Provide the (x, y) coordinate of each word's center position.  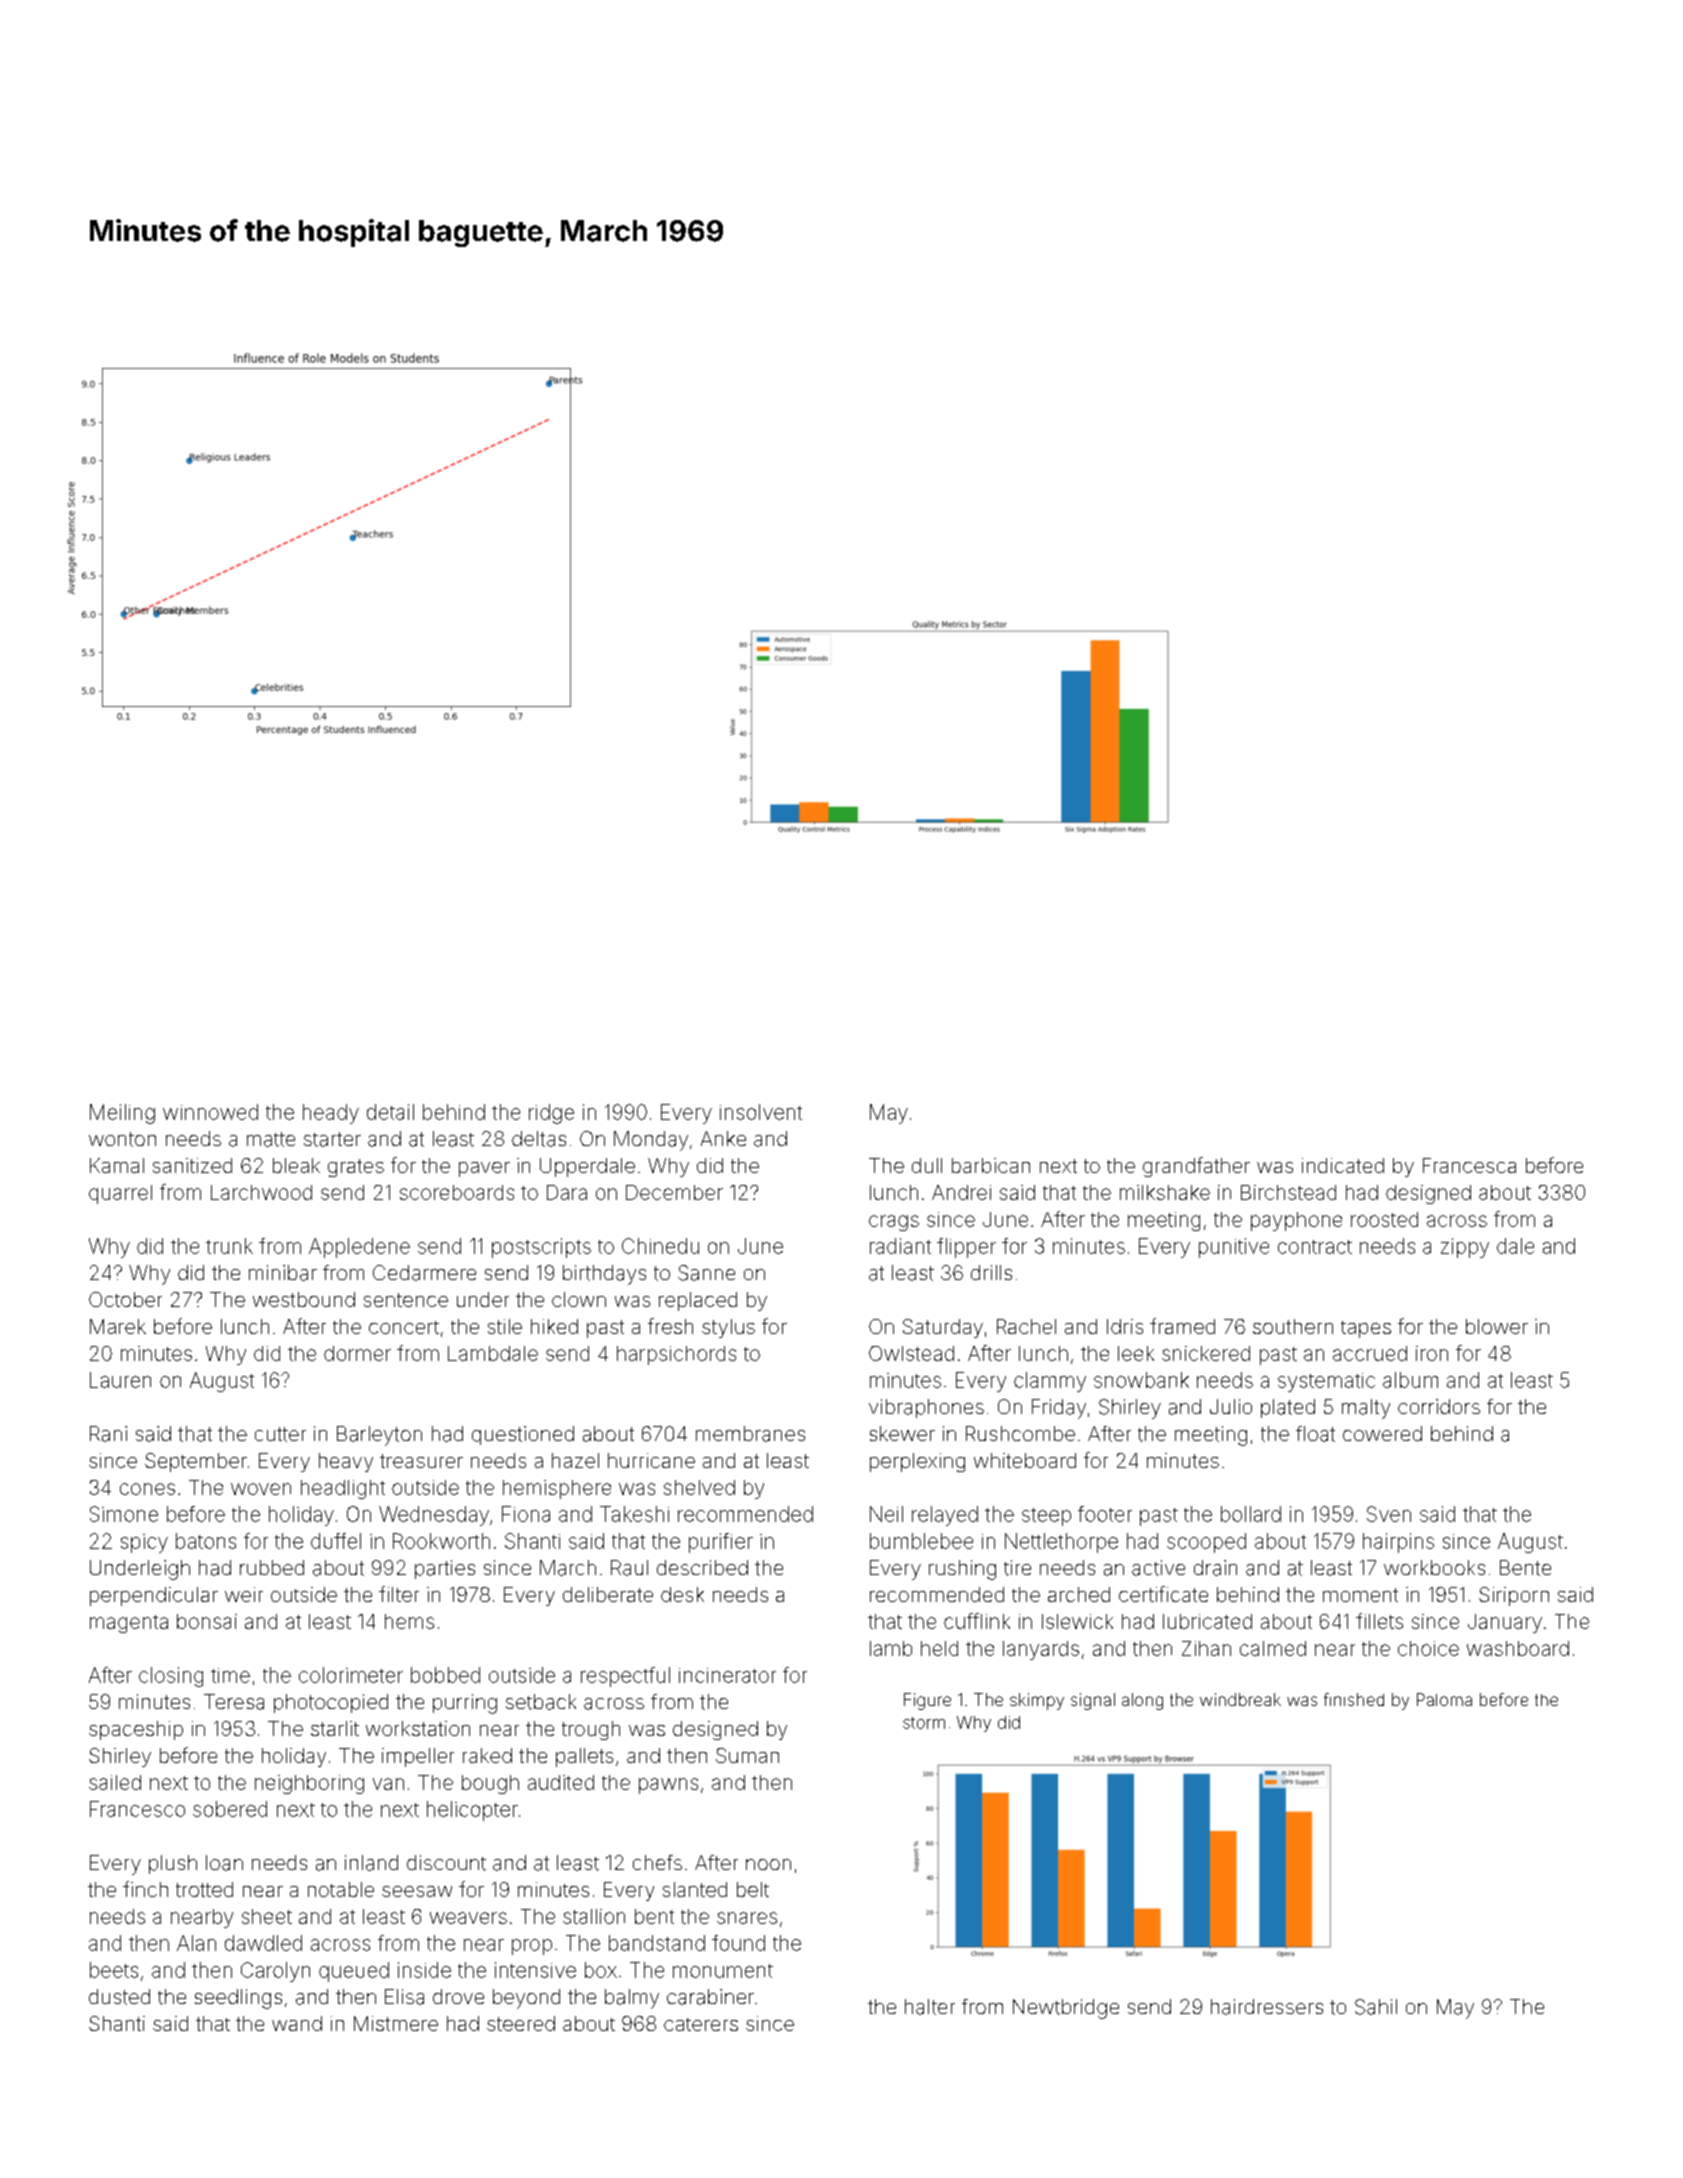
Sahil (1376, 2007)
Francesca (1469, 1165)
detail (390, 1112)
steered (521, 2023)
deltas (539, 1139)
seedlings (238, 1999)
